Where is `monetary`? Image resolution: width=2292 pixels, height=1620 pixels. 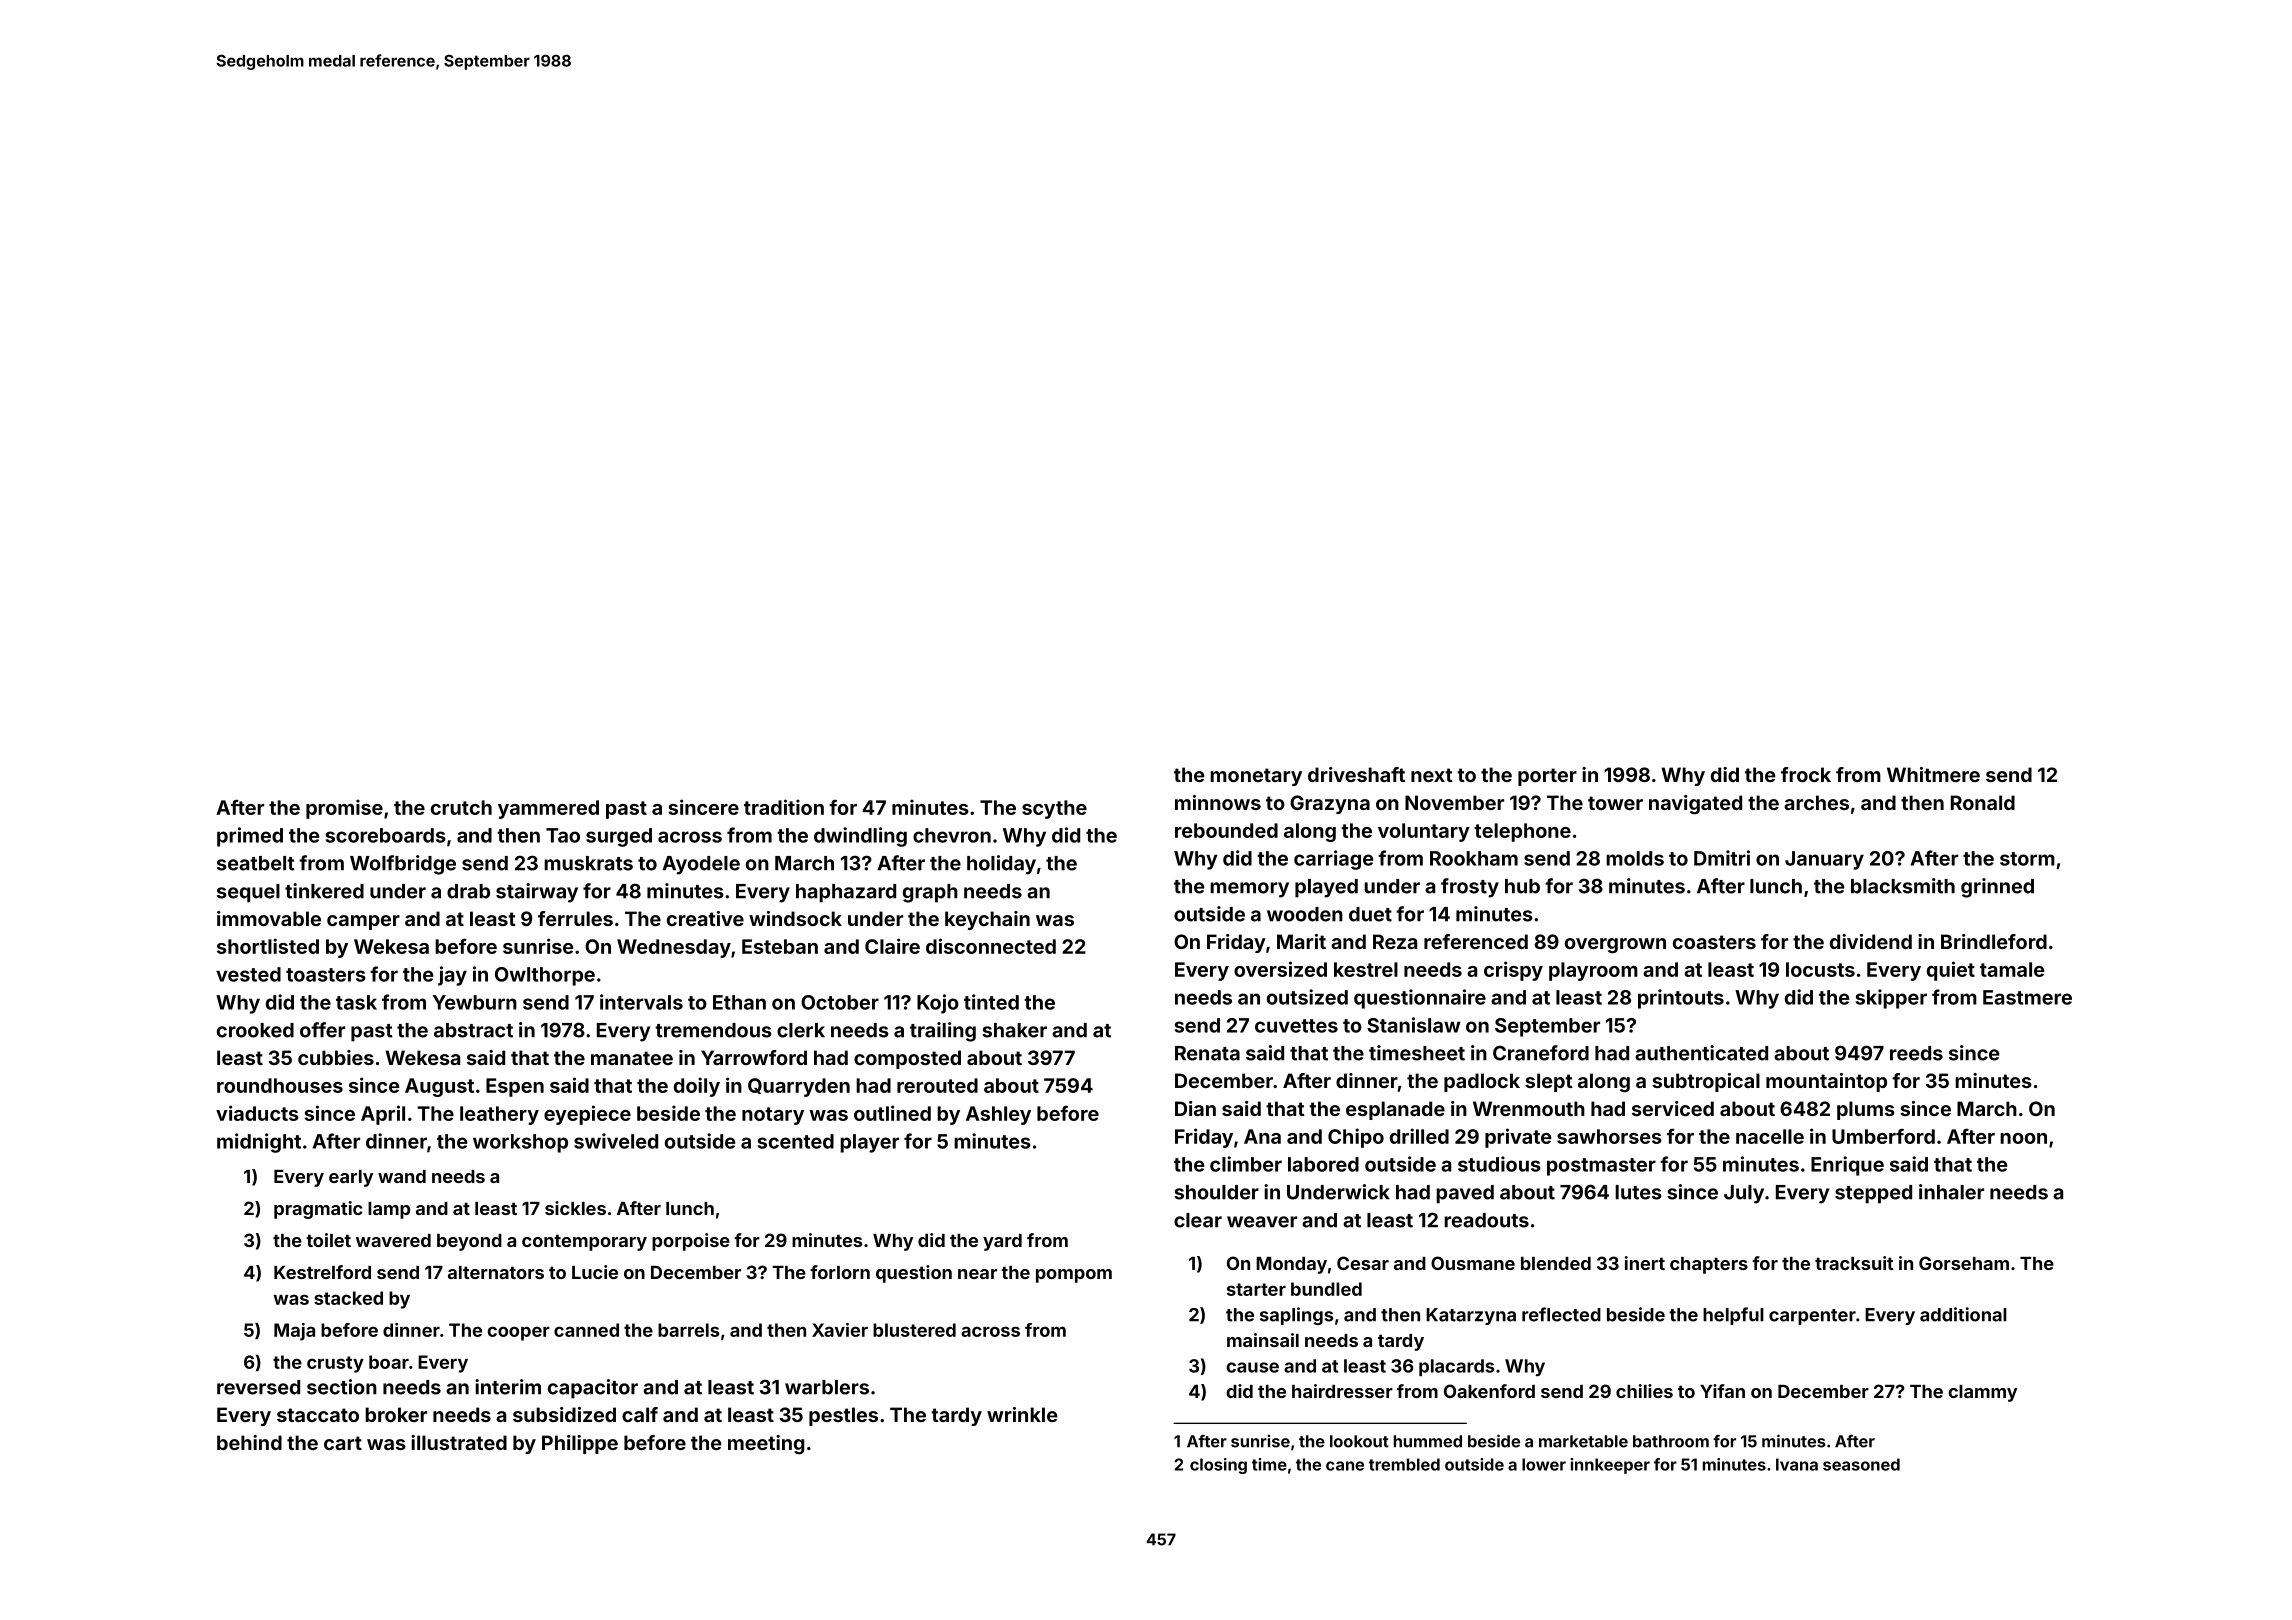
monetary is located at coordinates (1256, 777).
